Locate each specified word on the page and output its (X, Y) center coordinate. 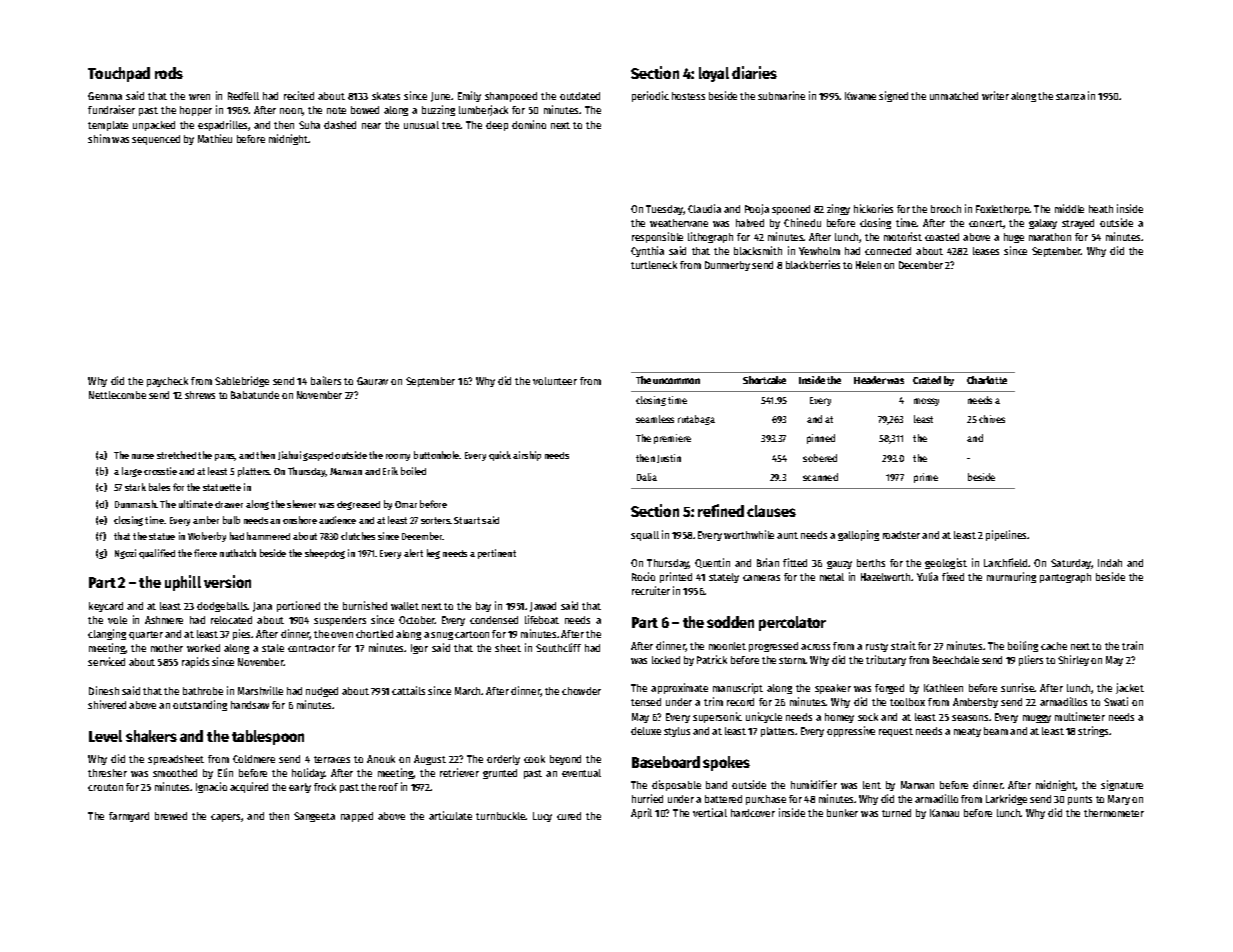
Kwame (860, 96)
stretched (176, 455)
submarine (781, 95)
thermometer (1114, 813)
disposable (676, 785)
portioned (298, 606)
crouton (105, 787)
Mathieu (215, 138)
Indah (1110, 563)
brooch (946, 209)
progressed (773, 647)
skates (386, 96)
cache (1054, 646)
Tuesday (665, 210)
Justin (669, 458)
